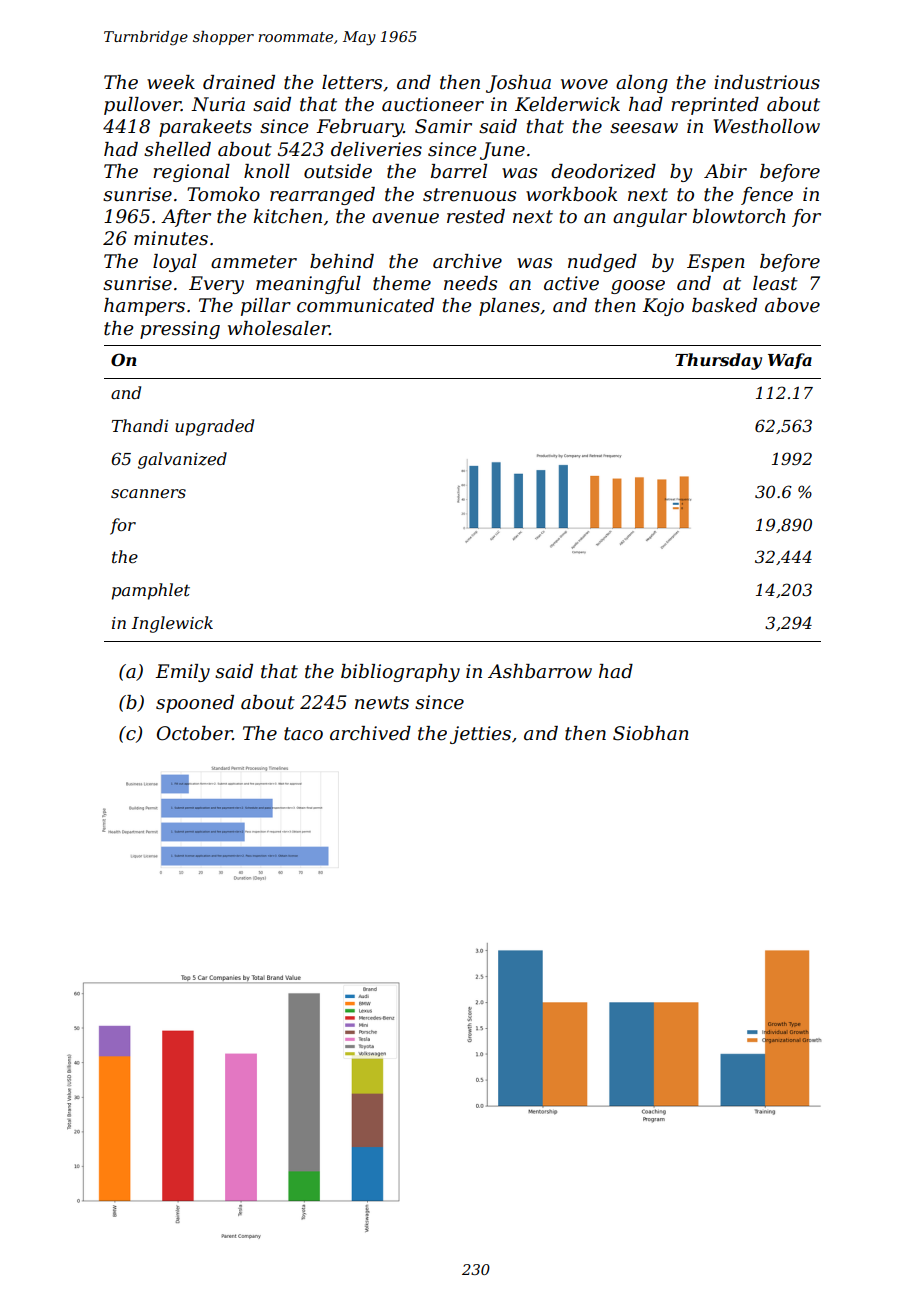  I want to click on taco, so click(303, 734).
